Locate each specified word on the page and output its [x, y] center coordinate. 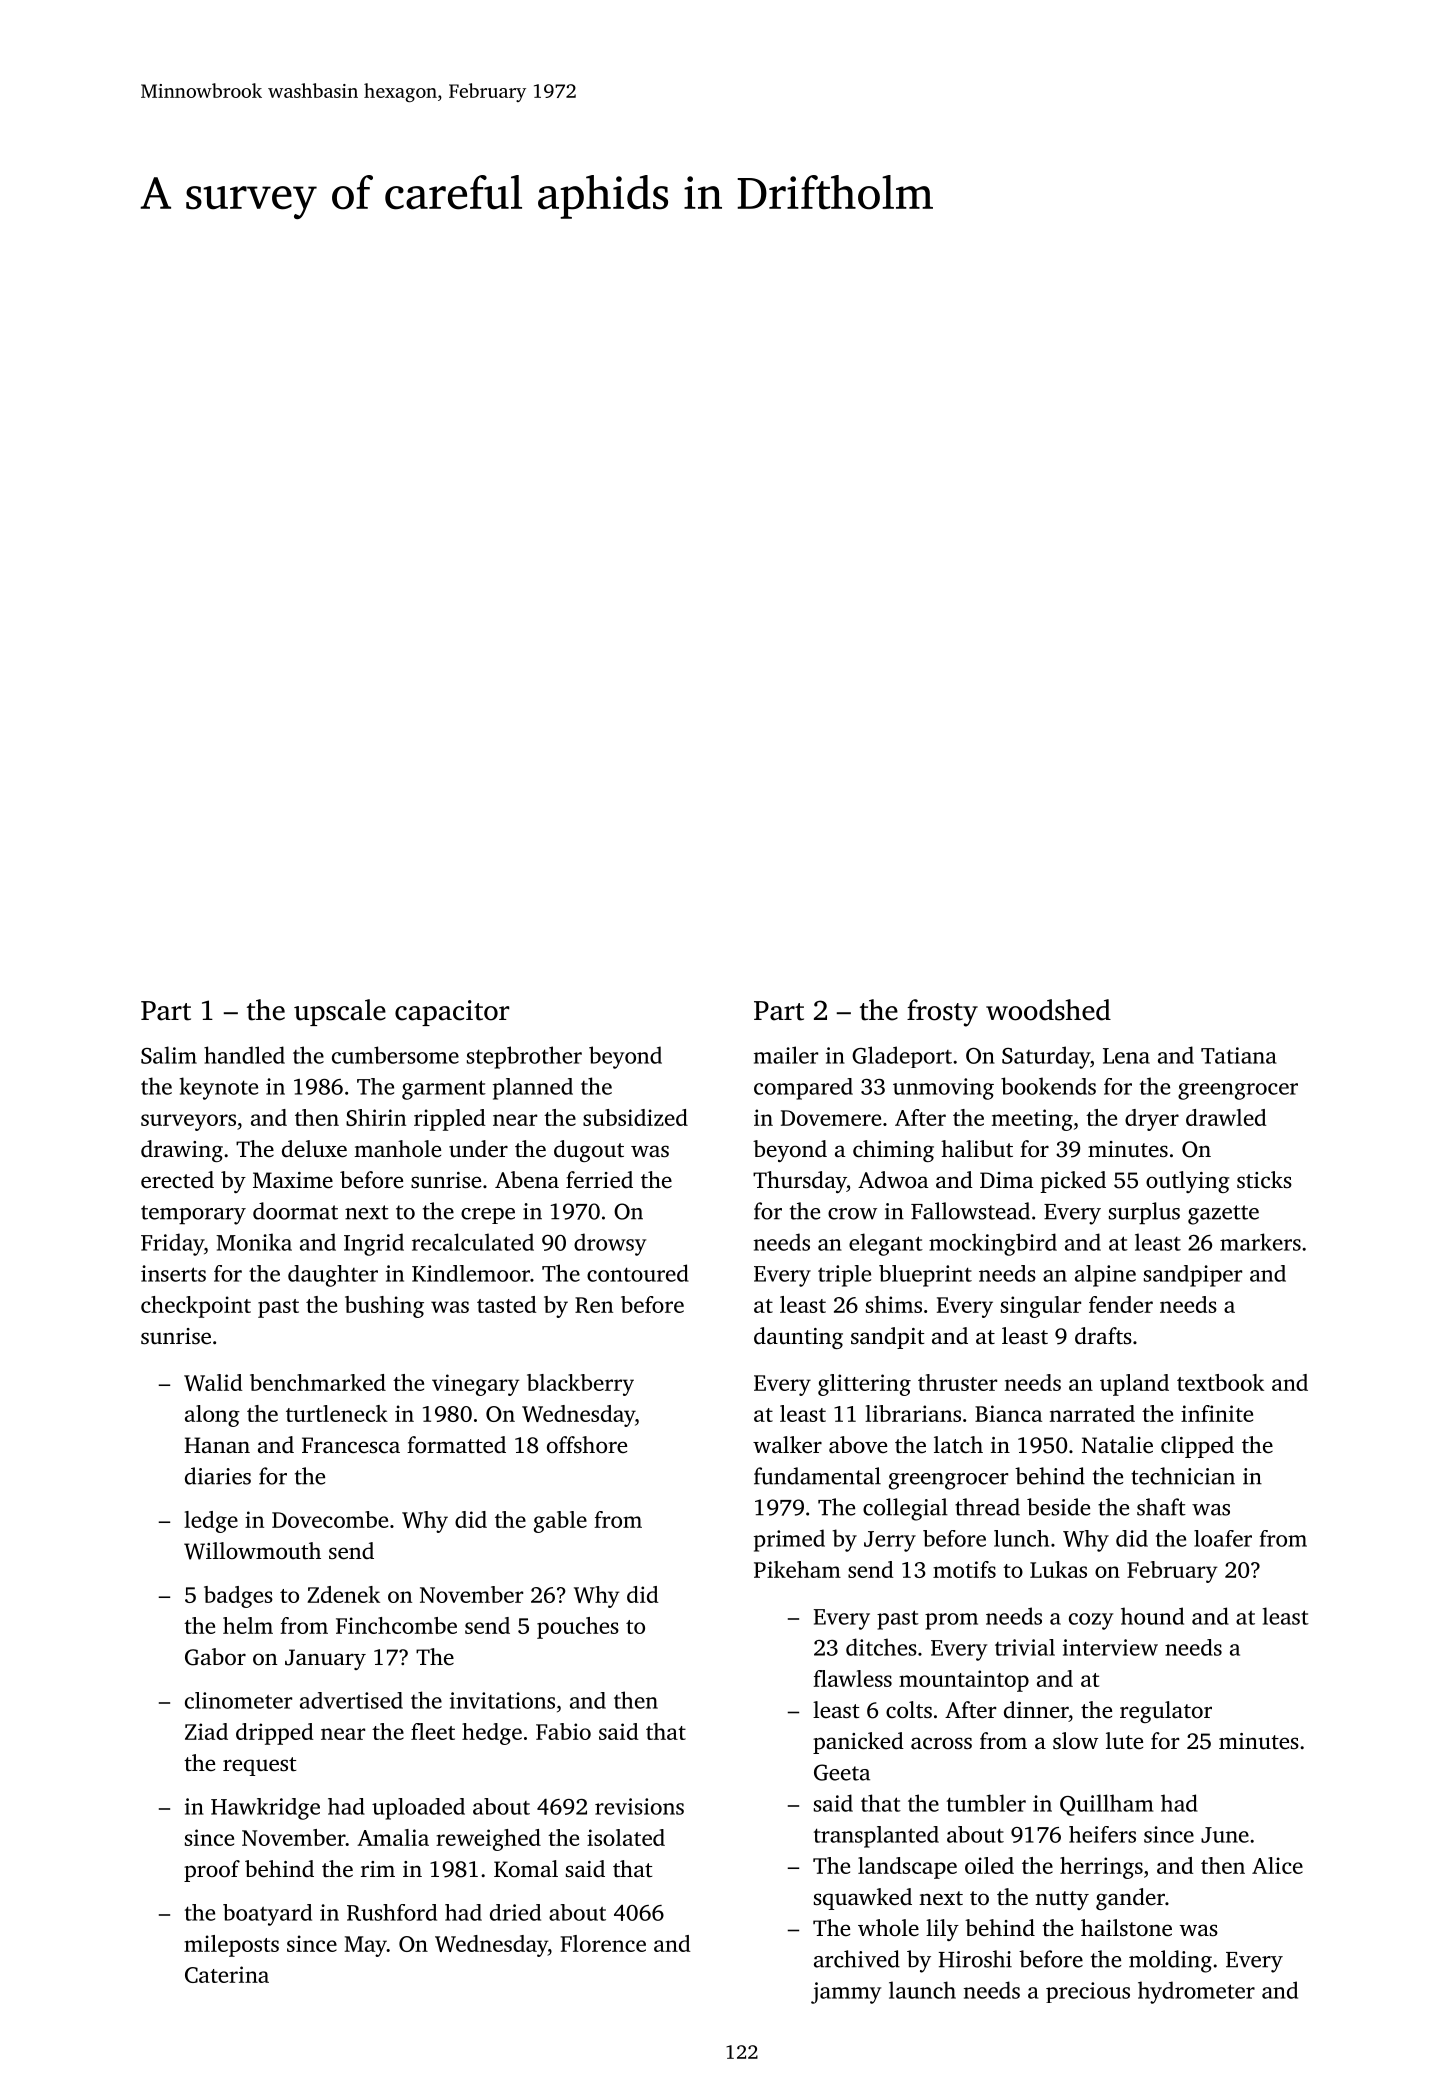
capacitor [452, 1013]
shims [894, 1304]
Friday [172, 1244]
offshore [587, 1444]
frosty [942, 1013]
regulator [1166, 1712]
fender [1121, 1304]
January [325, 1659]
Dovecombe [330, 1519]
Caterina [227, 1974]
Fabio [563, 1731]
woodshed [1048, 1010]
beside [1058, 1507]
